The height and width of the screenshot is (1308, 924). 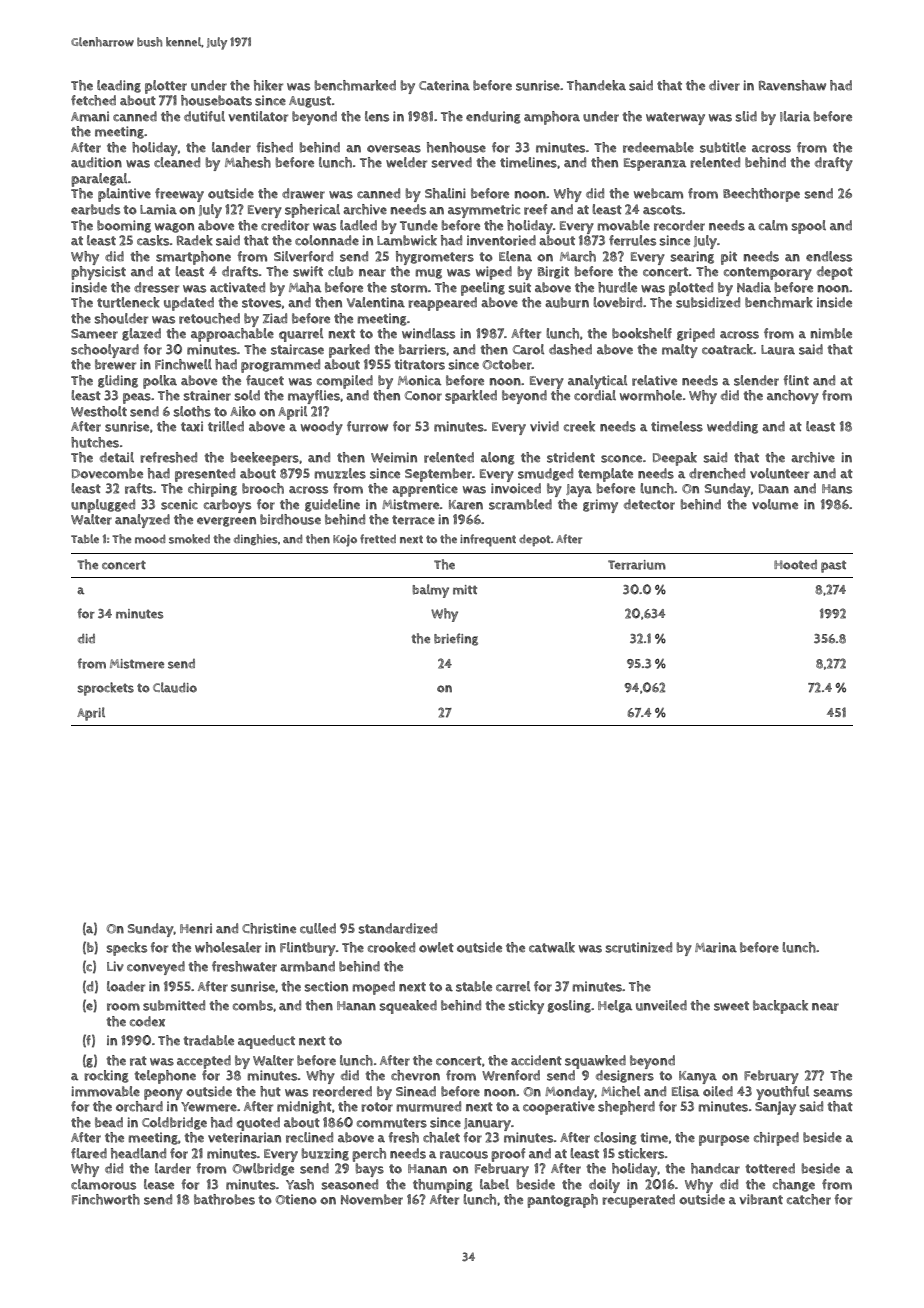 I want to click on plotter, so click(x=166, y=87).
